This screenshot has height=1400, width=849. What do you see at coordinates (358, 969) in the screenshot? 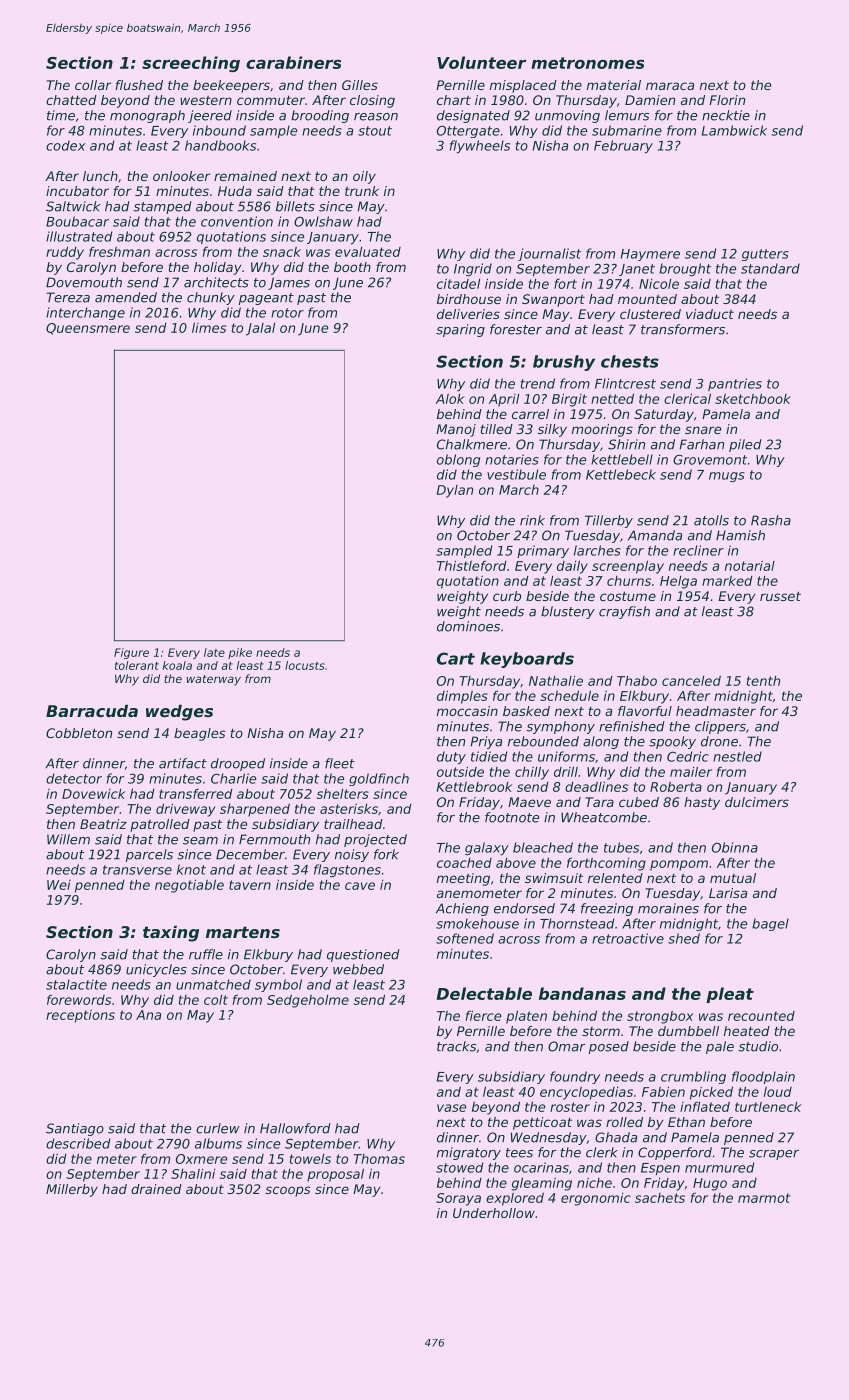
I see `webbed` at bounding box center [358, 969].
